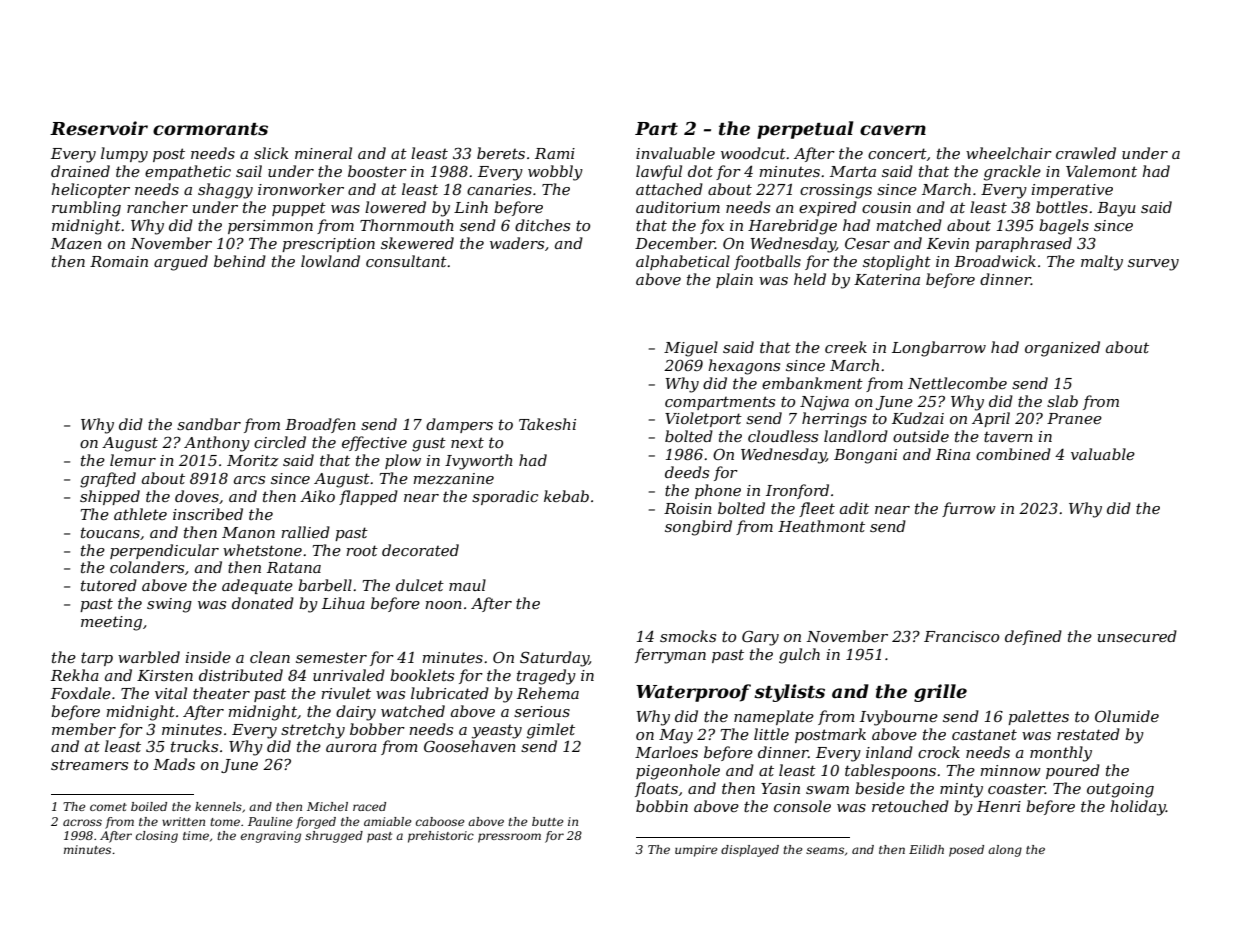 The height and width of the screenshot is (952, 1233). I want to click on cavern, so click(893, 130).
